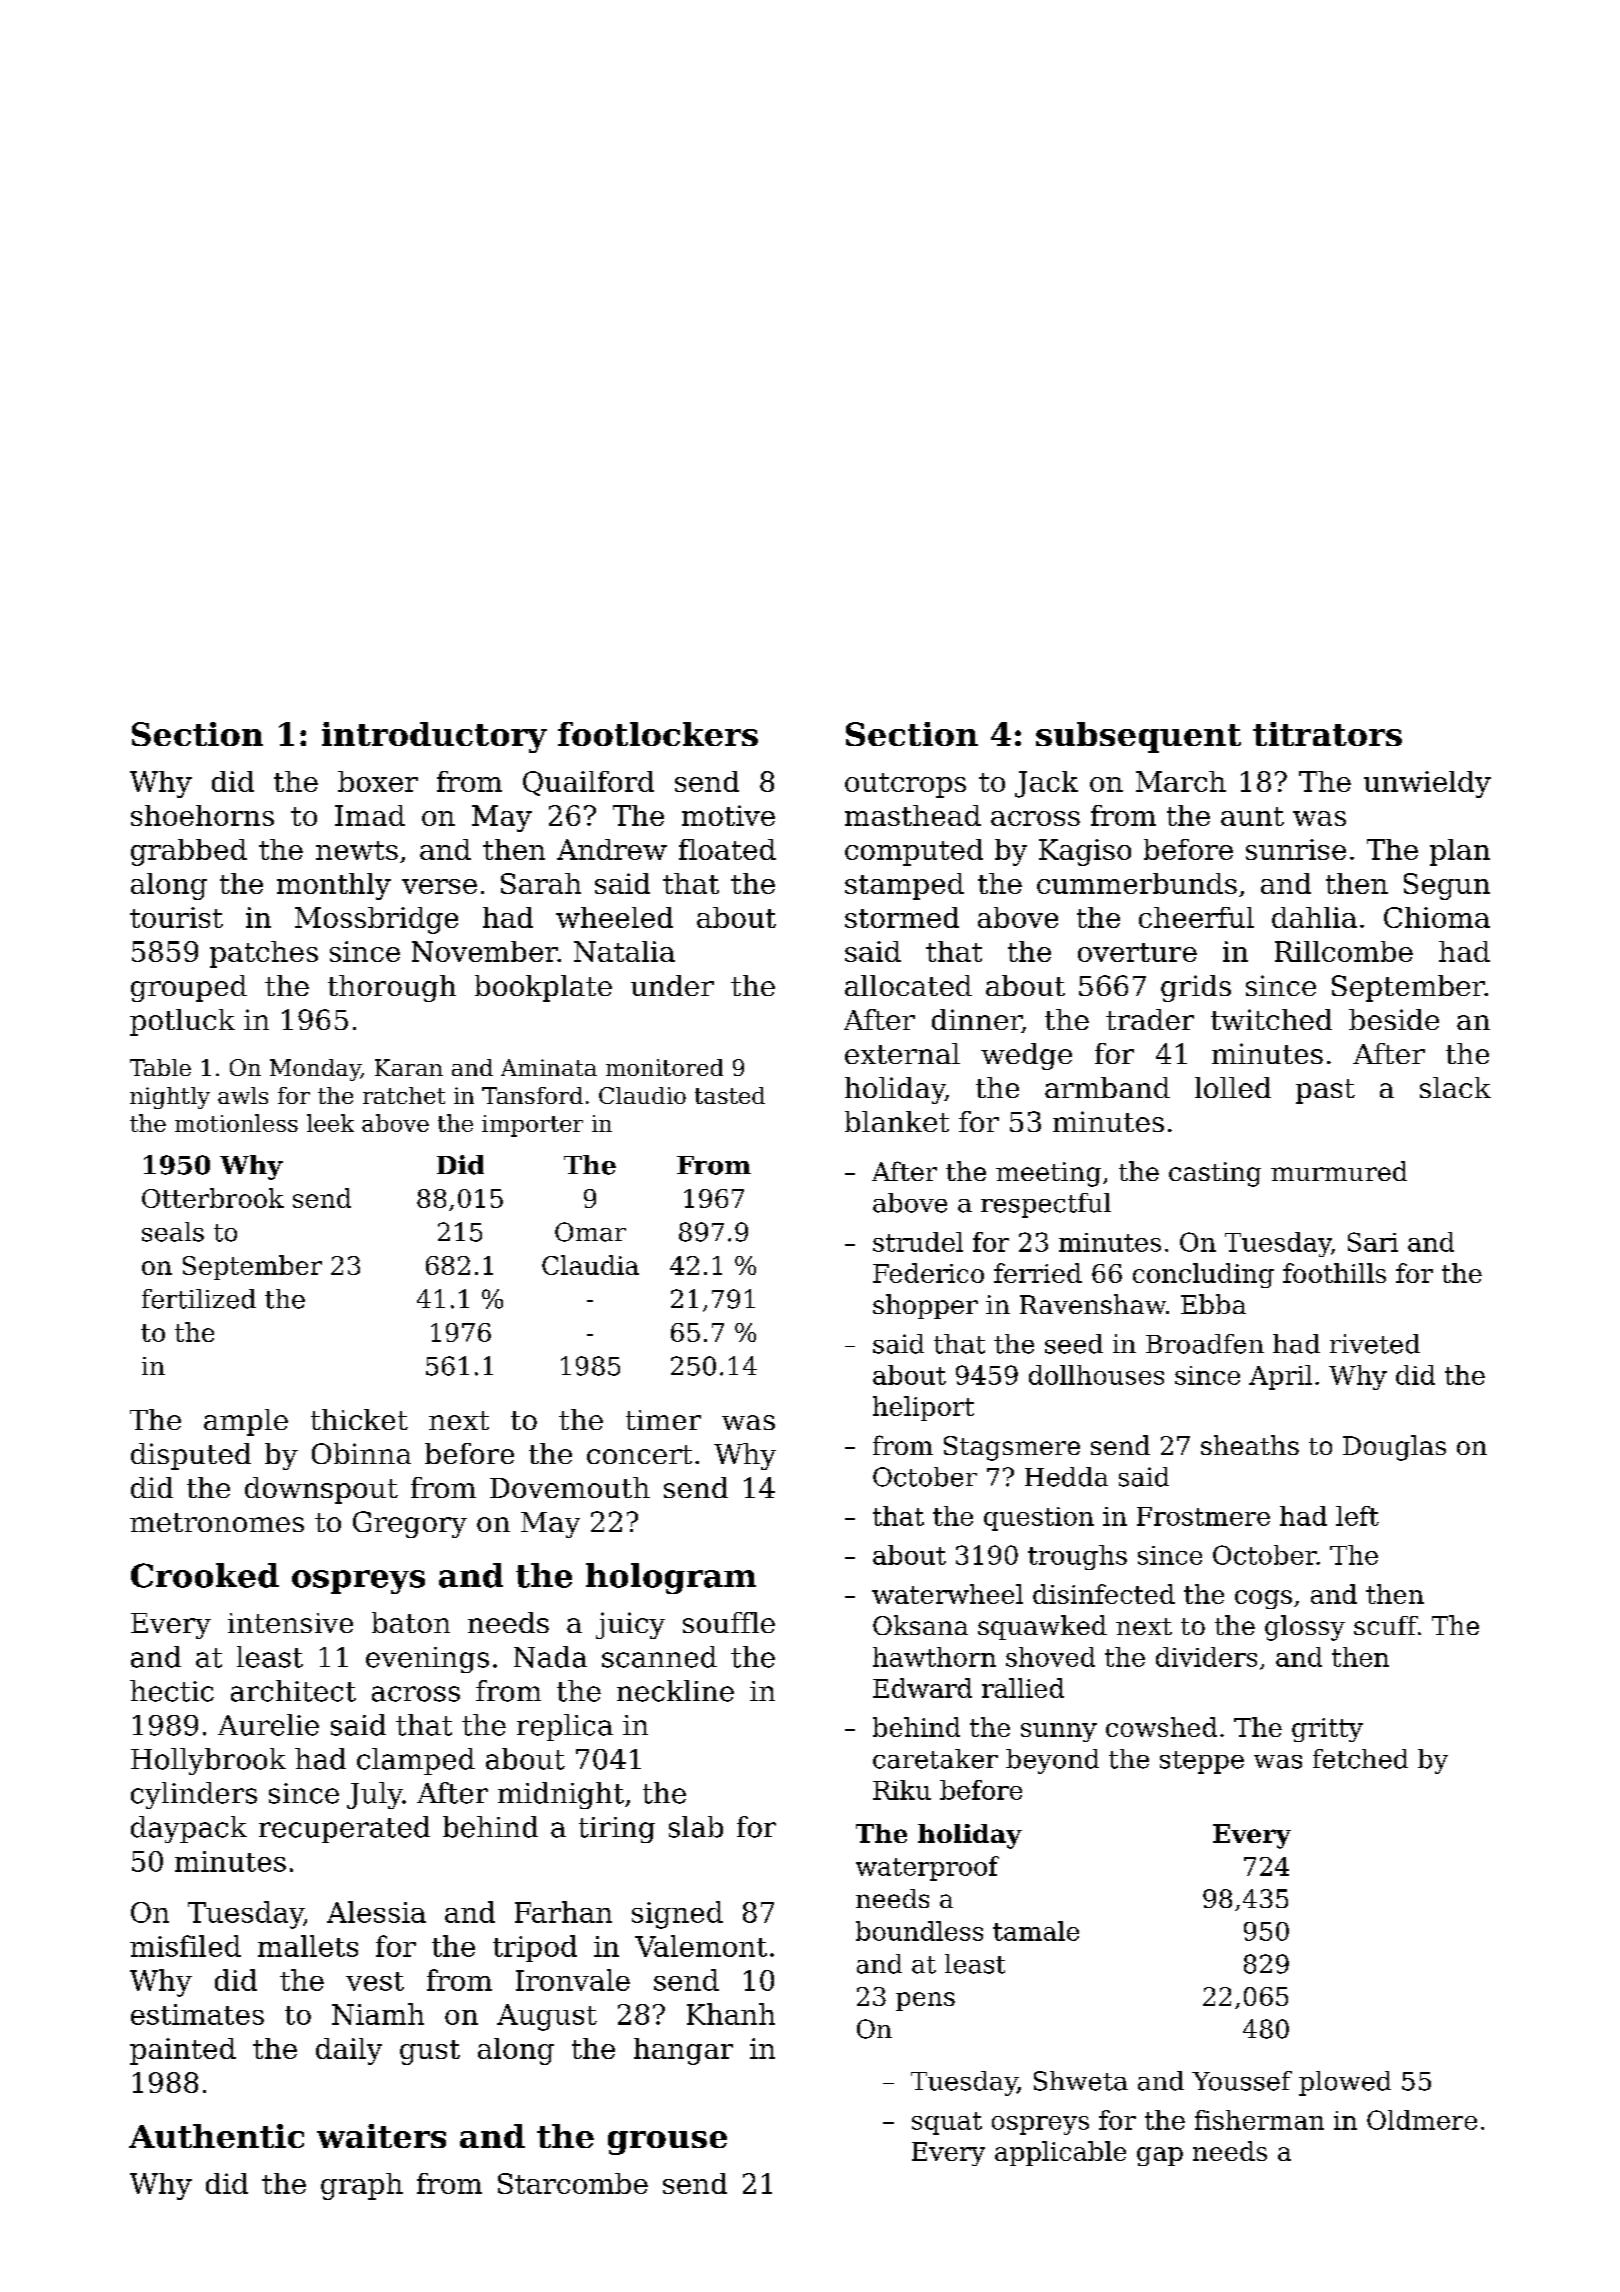  I want to click on timer, so click(663, 1420).
